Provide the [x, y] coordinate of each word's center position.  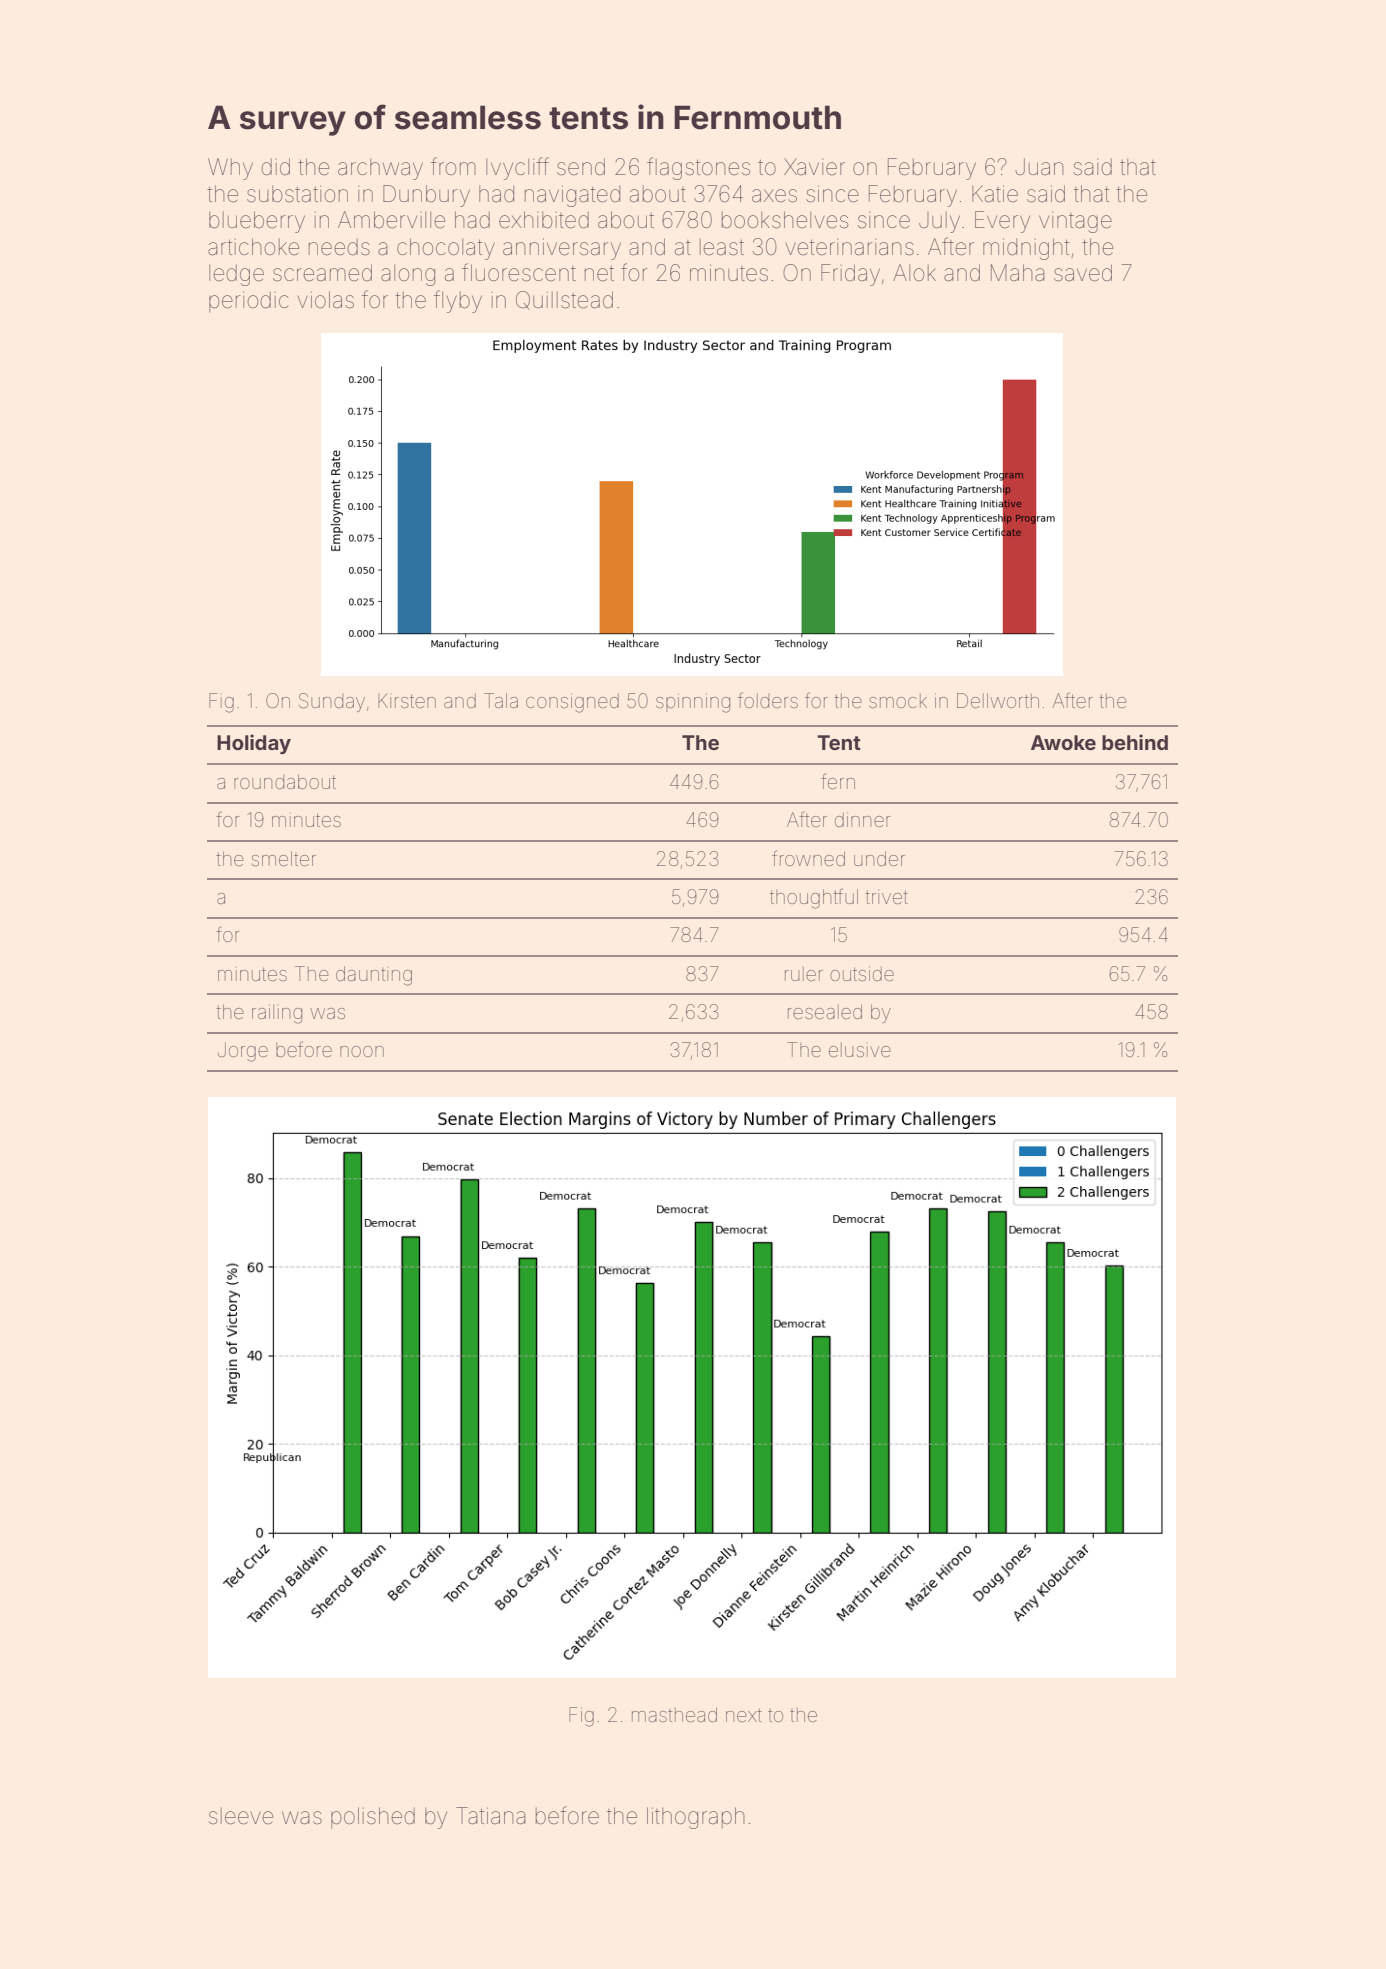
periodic [249, 302]
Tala [501, 700]
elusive [860, 1050]
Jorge [243, 1052]
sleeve [241, 1816]
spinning [693, 703]
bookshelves [785, 220]
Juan [1039, 166]
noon [362, 1051]
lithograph [696, 1818]
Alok [914, 272]
